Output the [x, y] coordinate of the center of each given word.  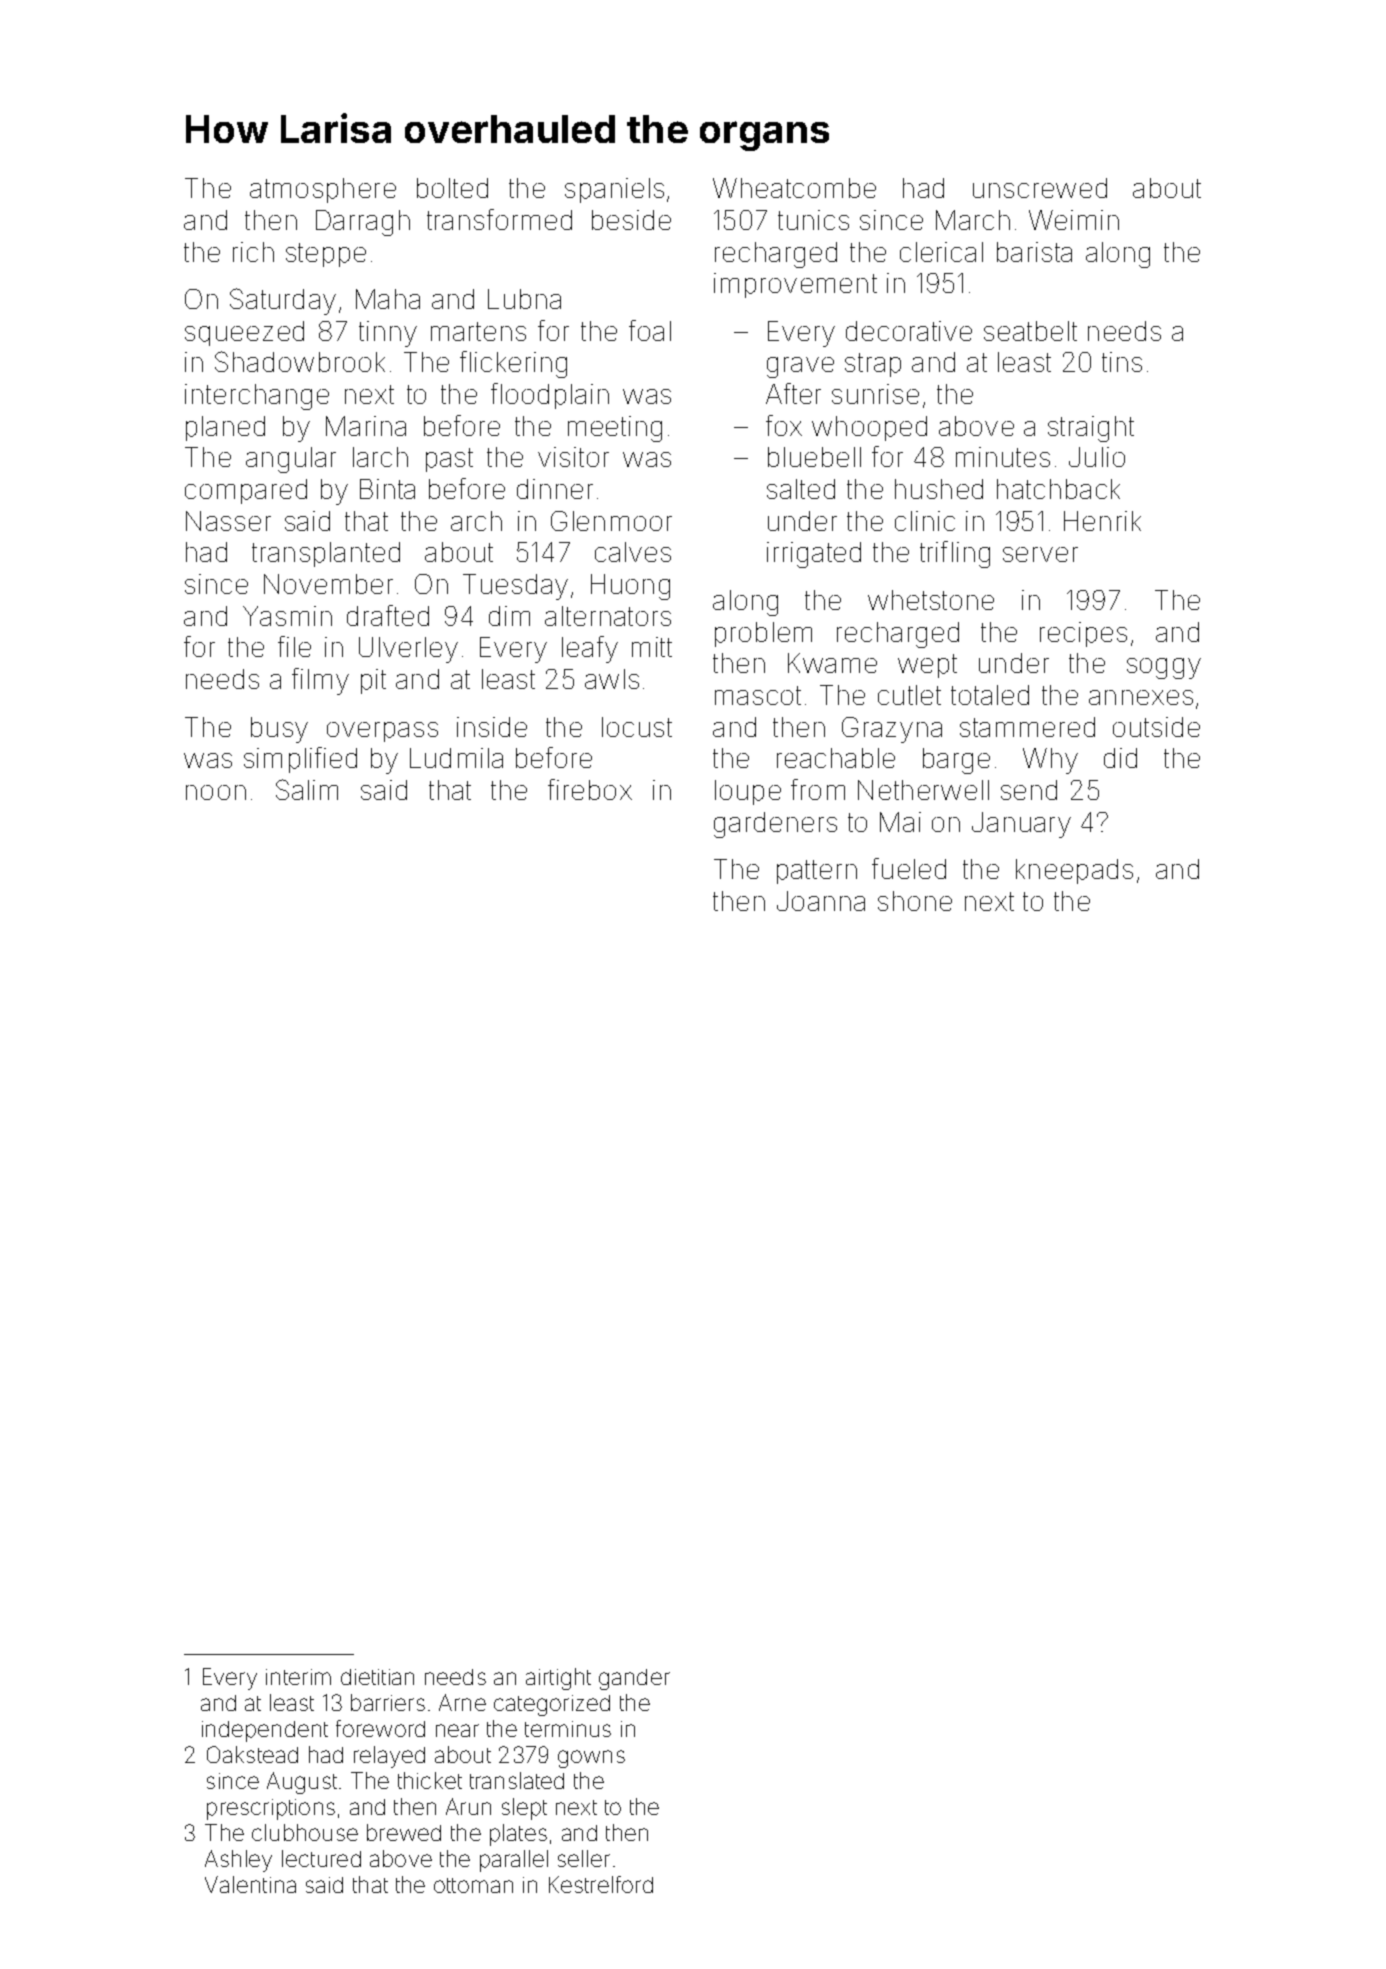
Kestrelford [601, 1884]
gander [634, 1679]
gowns [591, 1759]
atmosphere [323, 190]
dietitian [377, 1677]
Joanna [821, 901]
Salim [307, 789]
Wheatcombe [794, 188]
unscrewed [1040, 188]
